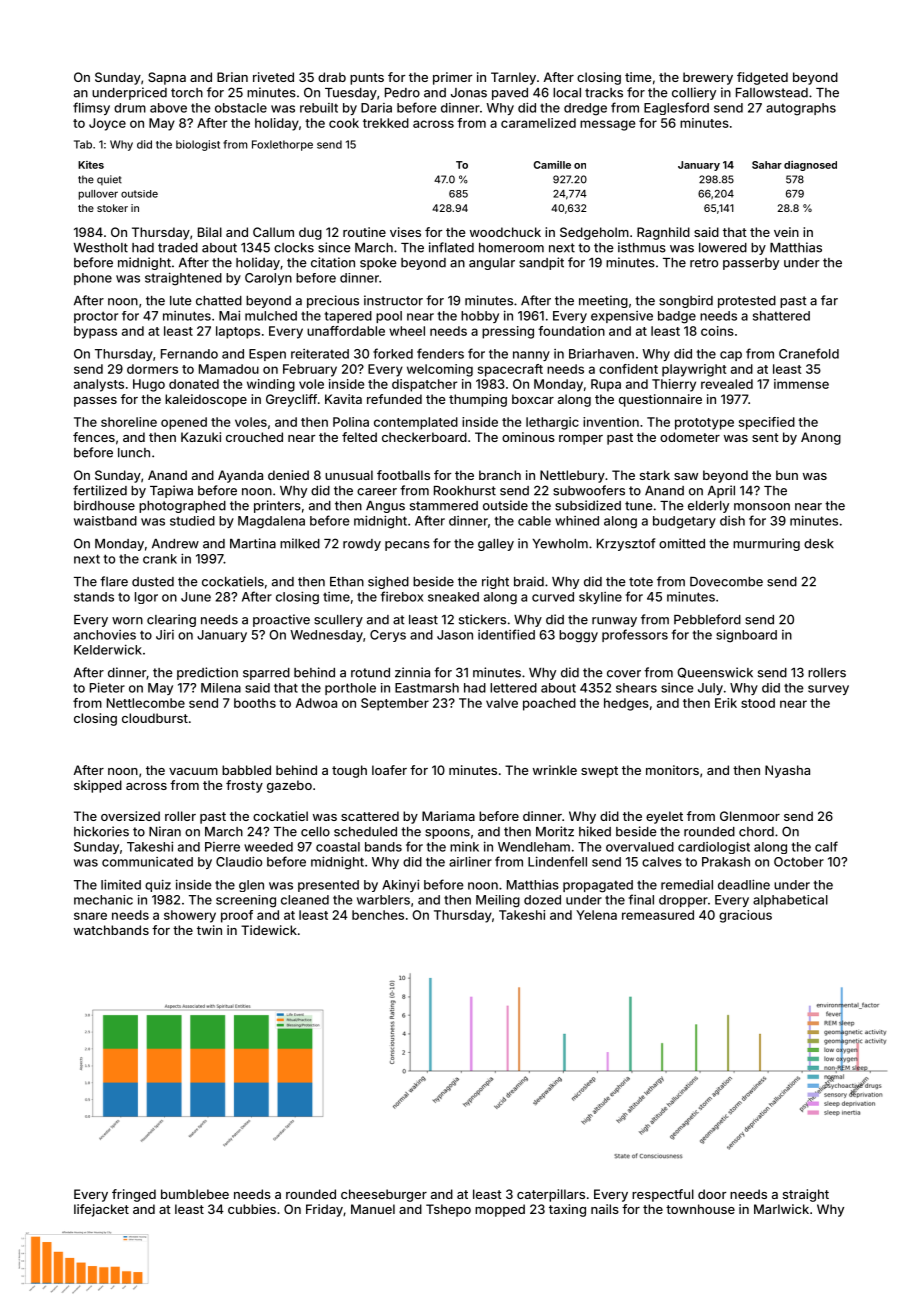 This screenshot has height=1314, width=924. Describe the element at coordinates (708, 78) in the screenshot. I see `brewery` at that location.
